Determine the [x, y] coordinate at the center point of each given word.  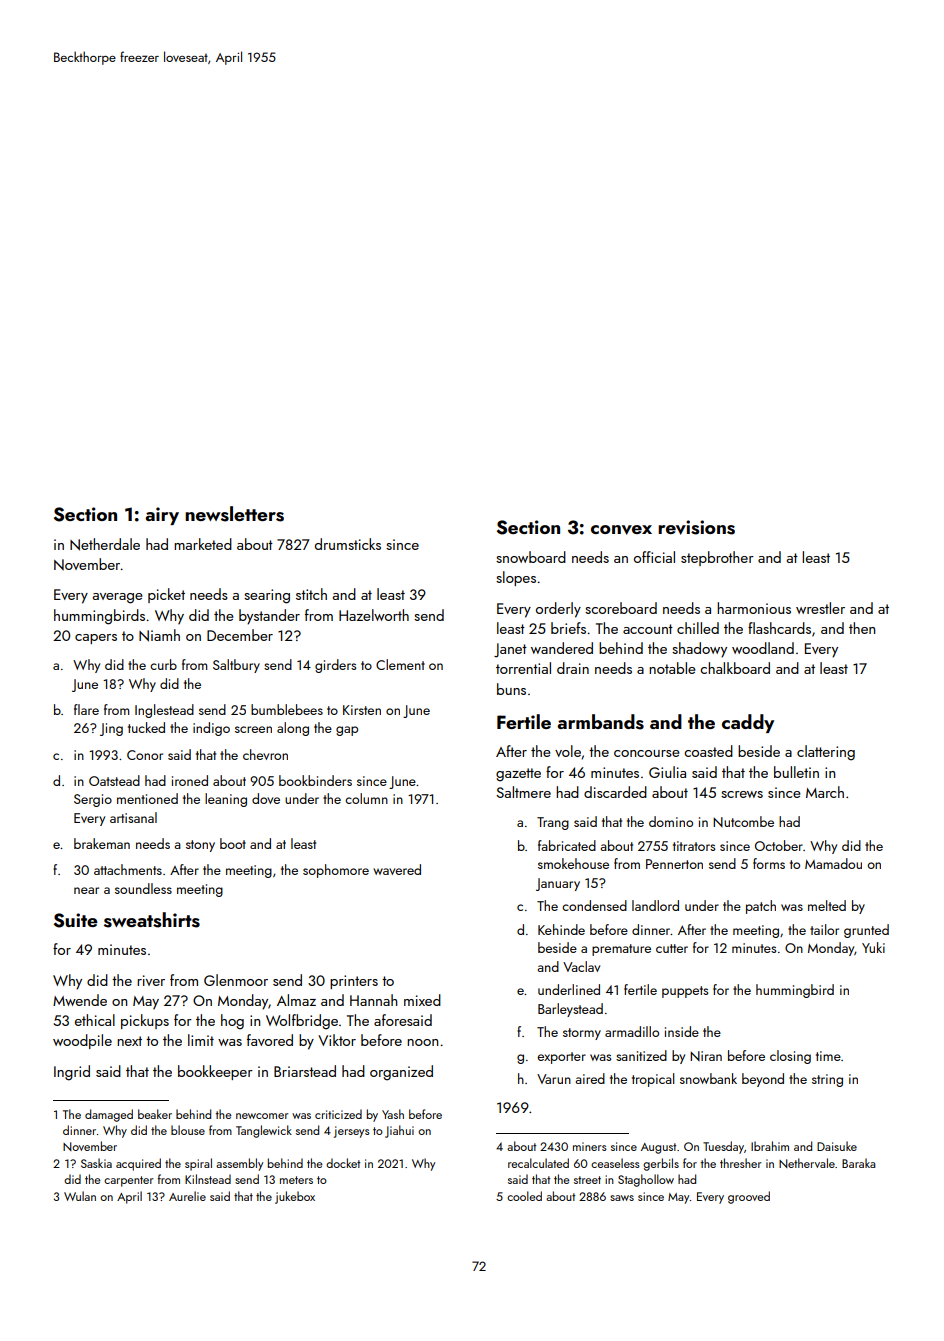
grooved [749, 1197]
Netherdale [105, 544]
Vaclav [581, 966]
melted [827, 905]
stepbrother [717, 558]
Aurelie [187, 1196]
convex [621, 530]
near [86, 890]
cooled [524, 1196]
